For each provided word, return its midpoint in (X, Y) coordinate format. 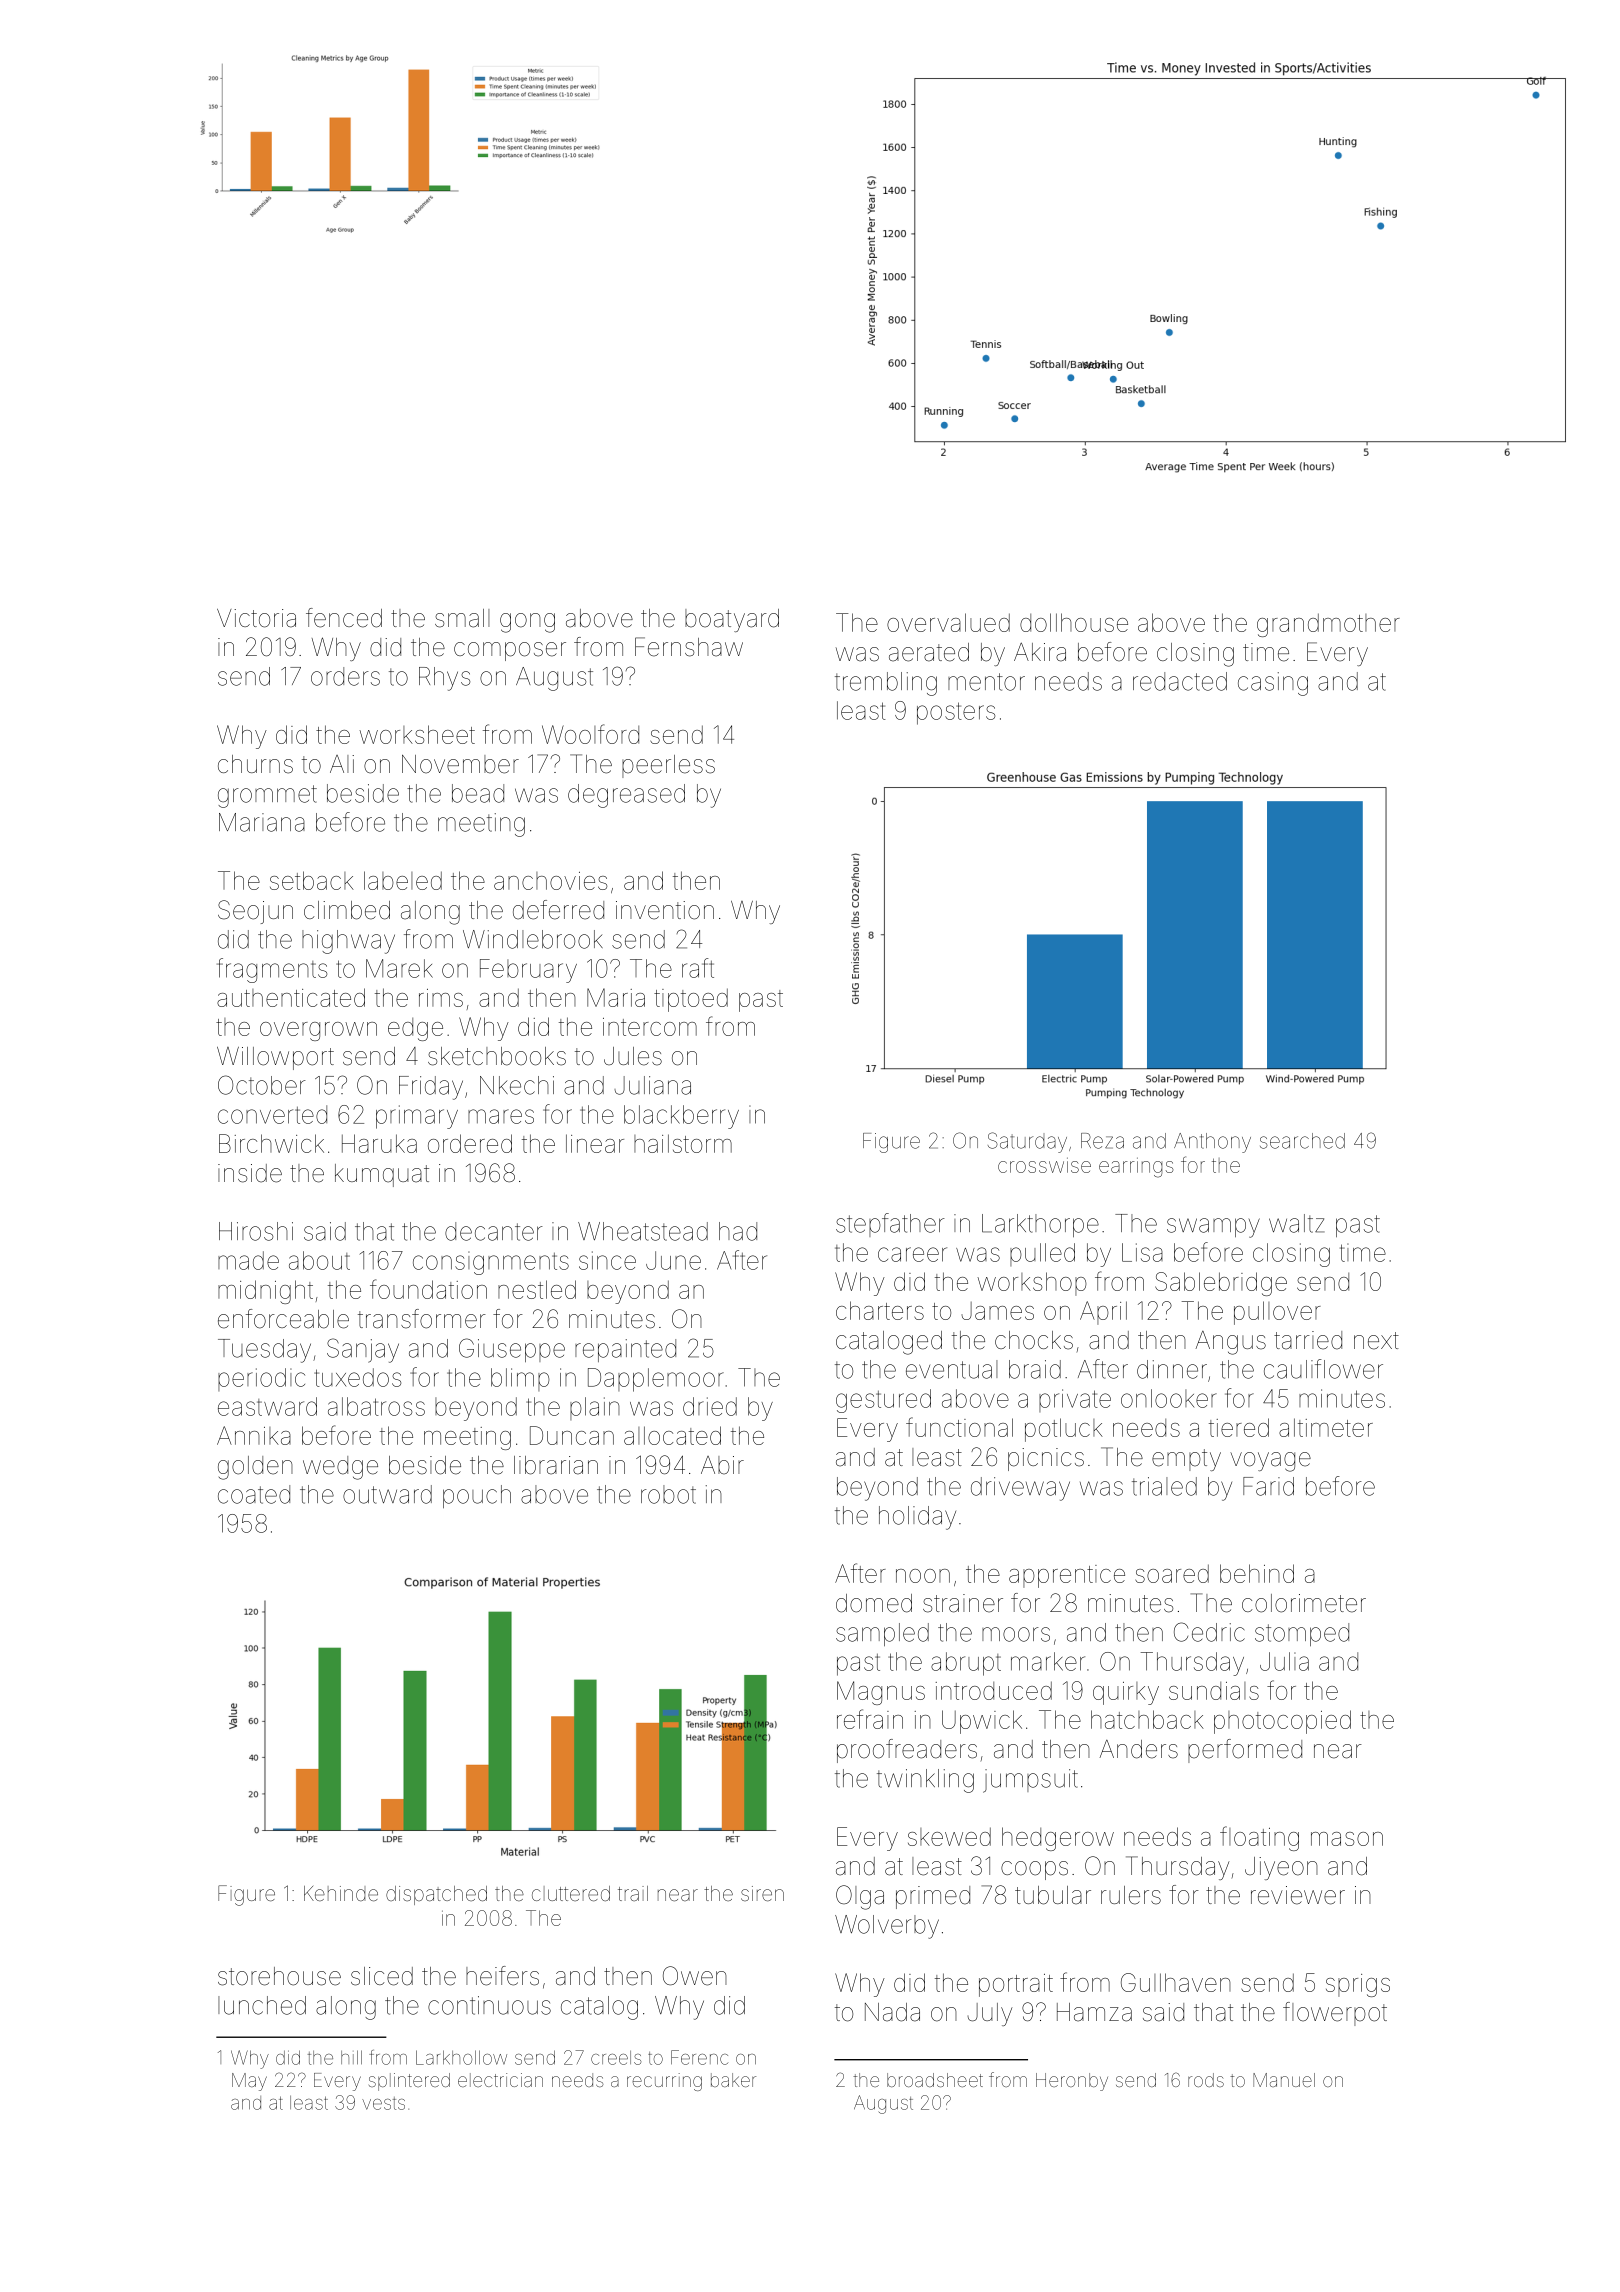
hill (351, 2057)
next (1376, 1341)
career (912, 1254)
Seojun (255, 912)
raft (698, 968)
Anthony (1212, 1143)
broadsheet (935, 2080)
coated (254, 1494)
